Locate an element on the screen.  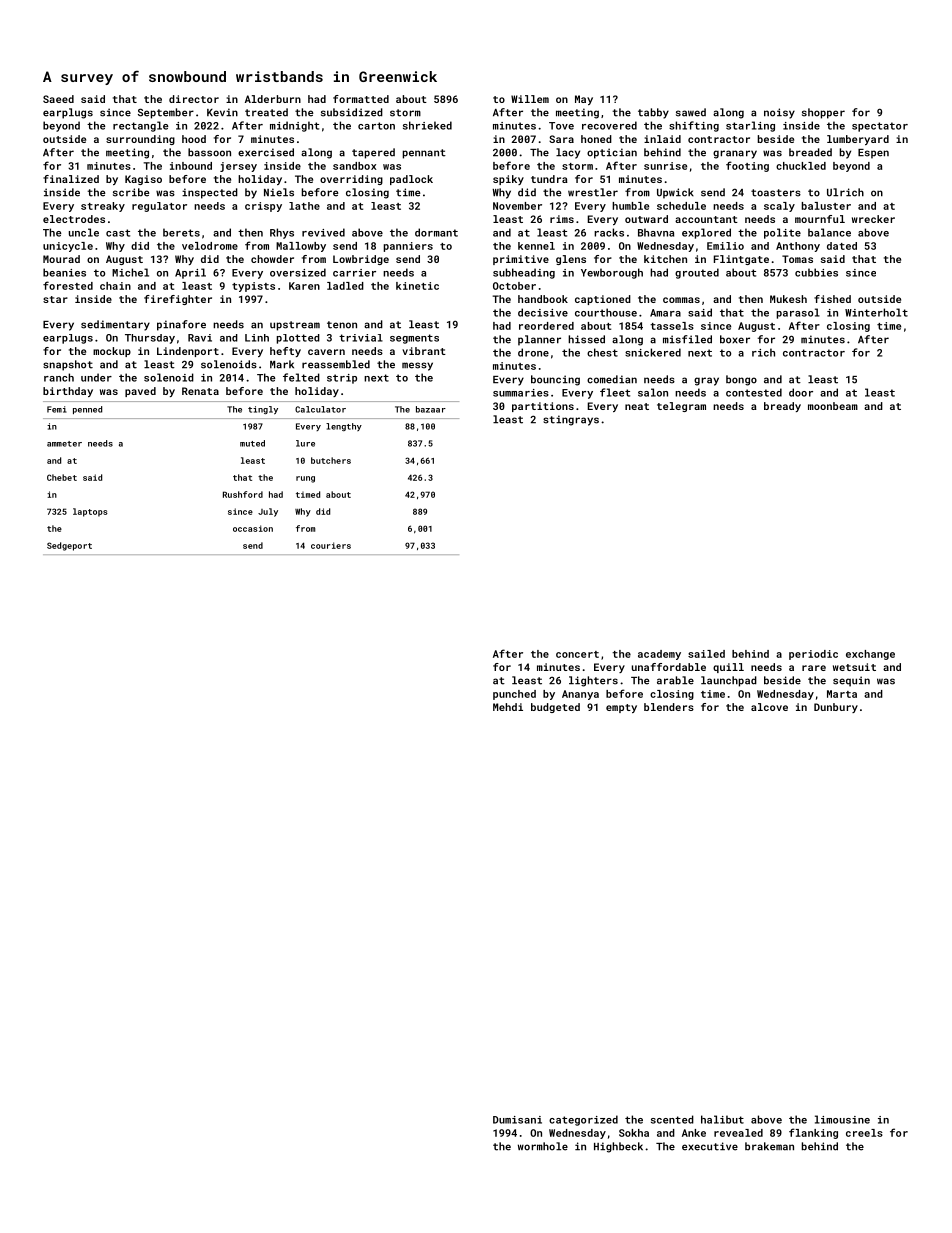
shopper is located at coordinates (823, 113).
